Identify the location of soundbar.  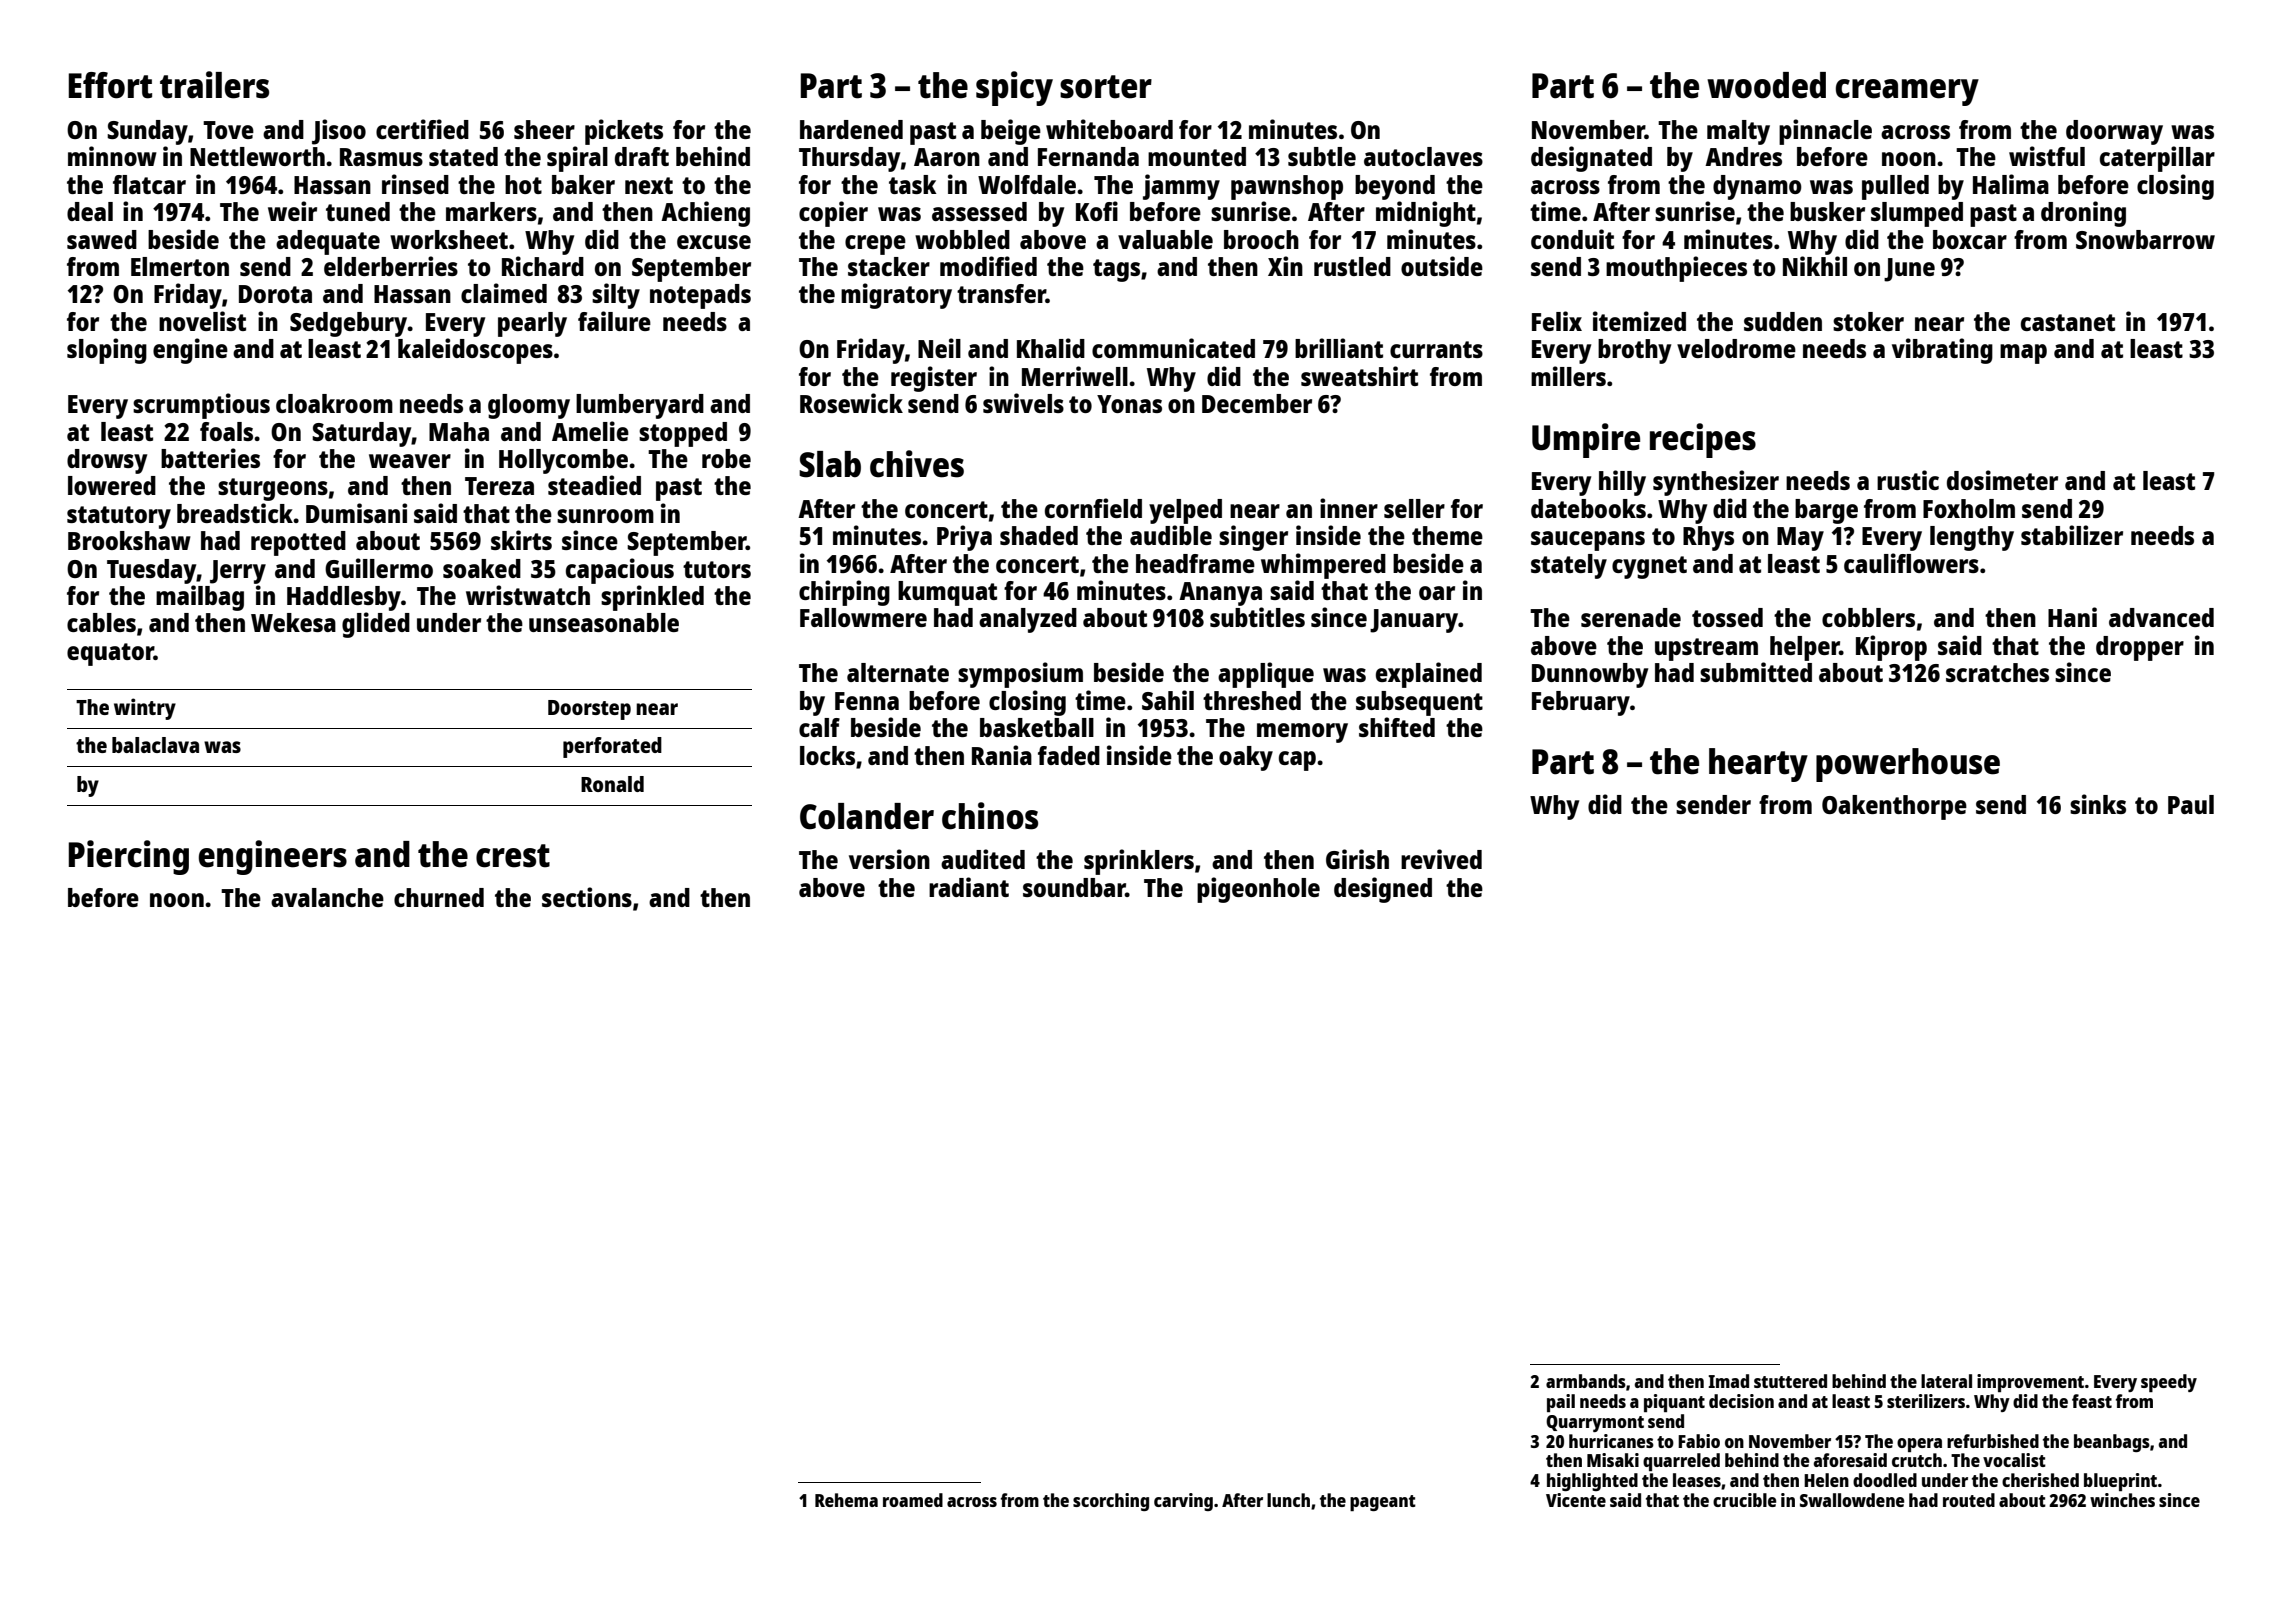
(1074, 887).
